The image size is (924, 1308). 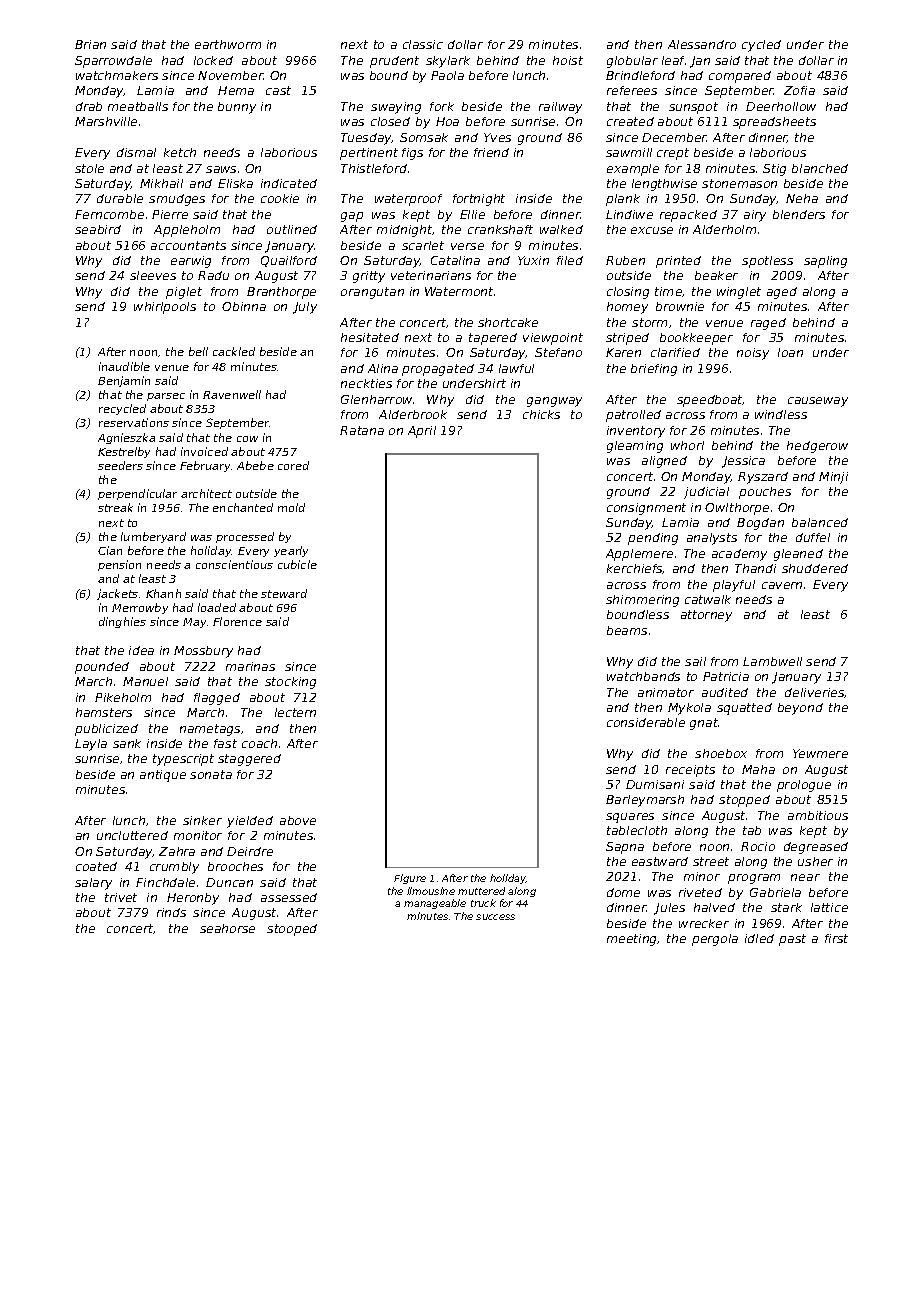 What do you see at coordinates (145, 681) in the page?
I see `Manuel` at bounding box center [145, 681].
